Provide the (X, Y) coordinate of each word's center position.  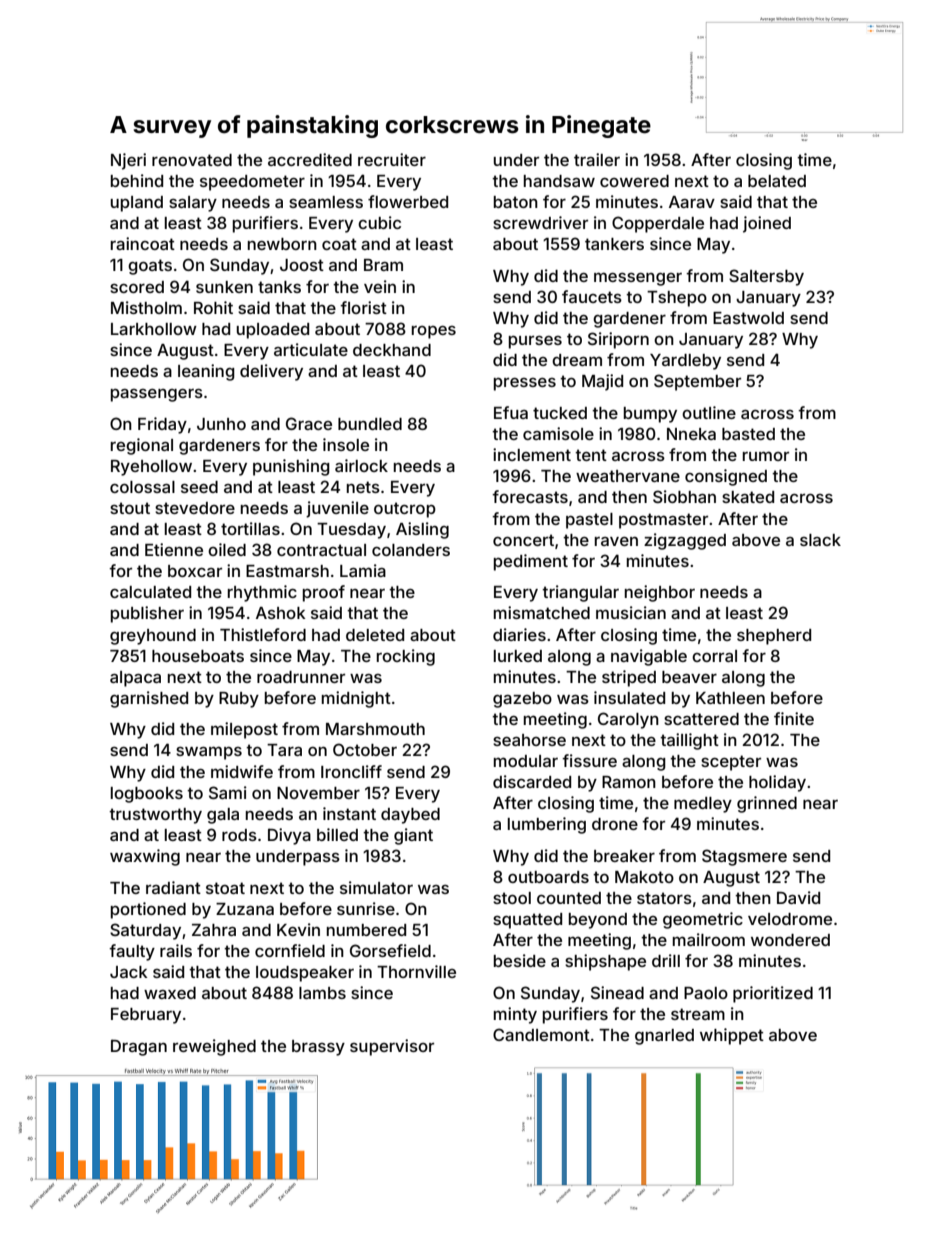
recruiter (392, 159)
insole (346, 444)
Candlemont (541, 1034)
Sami (228, 792)
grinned (767, 804)
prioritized (773, 994)
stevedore (195, 508)
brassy (318, 1048)
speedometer (252, 183)
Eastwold (748, 318)
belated (777, 181)
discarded (532, 781)
